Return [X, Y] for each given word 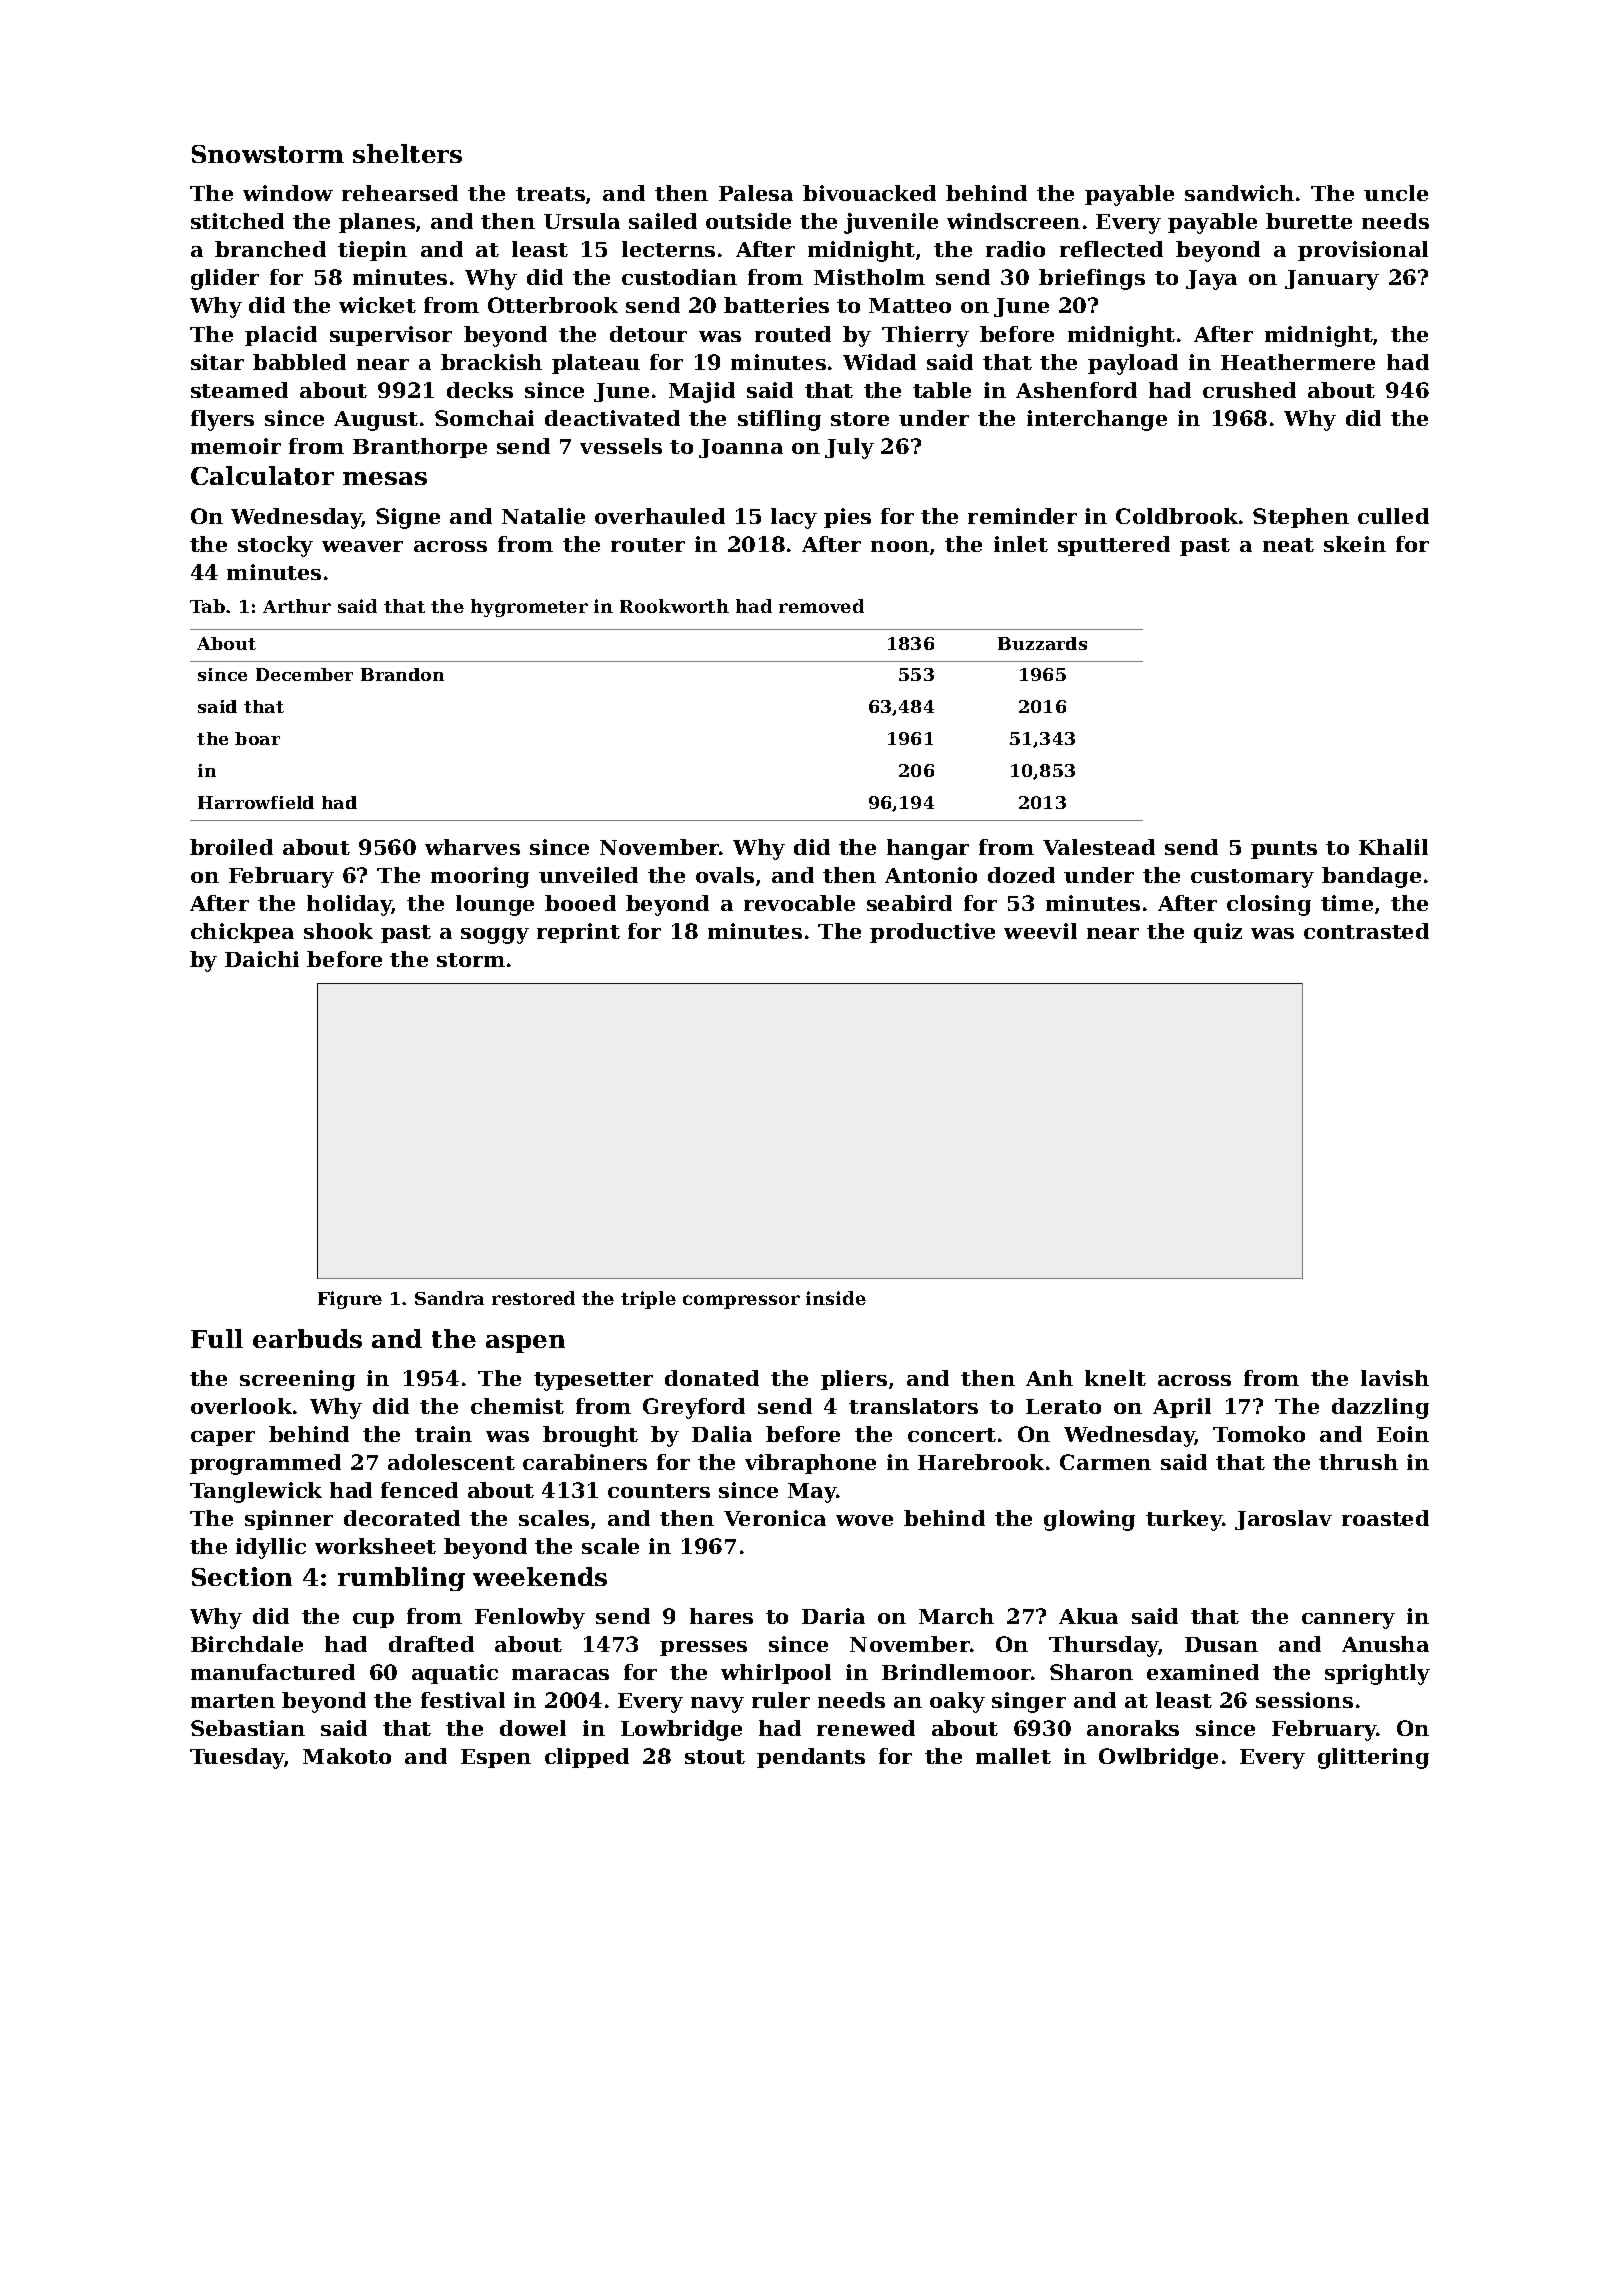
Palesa [756, 193]
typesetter [593, 1381]
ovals [725, 875]
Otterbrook [553, 305]
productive [932, 933]
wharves [472, 847]
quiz [1218, 933]
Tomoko [1259, 1434]
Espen [496, 1758]
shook [338, 931]
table [942, 390]
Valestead [1099, 847]
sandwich [1239, 193]
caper [223, 1438]
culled [1393, 516]
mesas [385, 478]
